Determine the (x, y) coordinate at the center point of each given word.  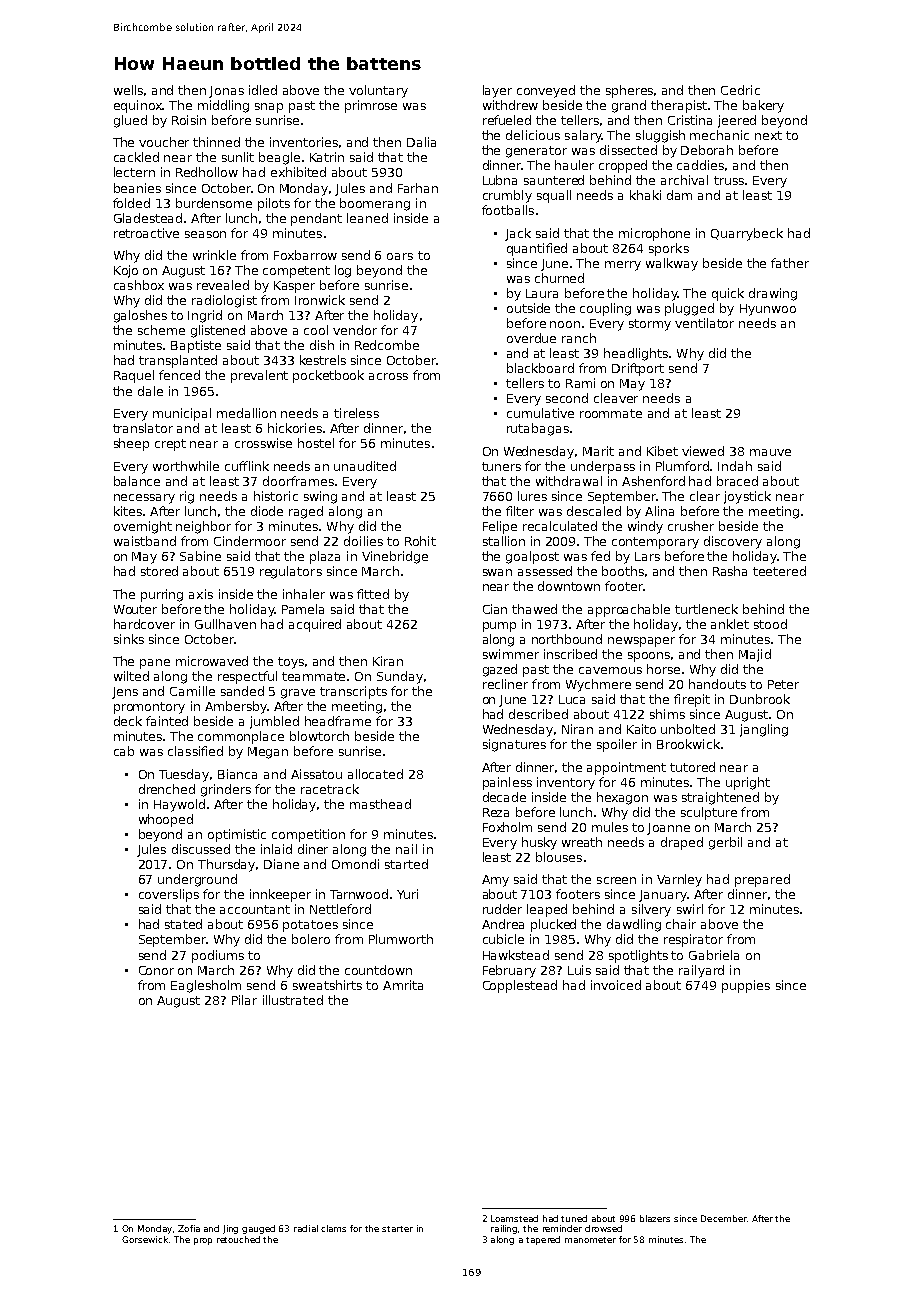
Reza (496, 812)
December (724, 1218)
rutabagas (538, 429)
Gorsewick (145, 1239)
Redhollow (207, 172)
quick (728, 294)
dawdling (634, 925)
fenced (179, 375)
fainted (167, 721)
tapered (543, 1240)
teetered (779, 571)
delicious (533, 135)
